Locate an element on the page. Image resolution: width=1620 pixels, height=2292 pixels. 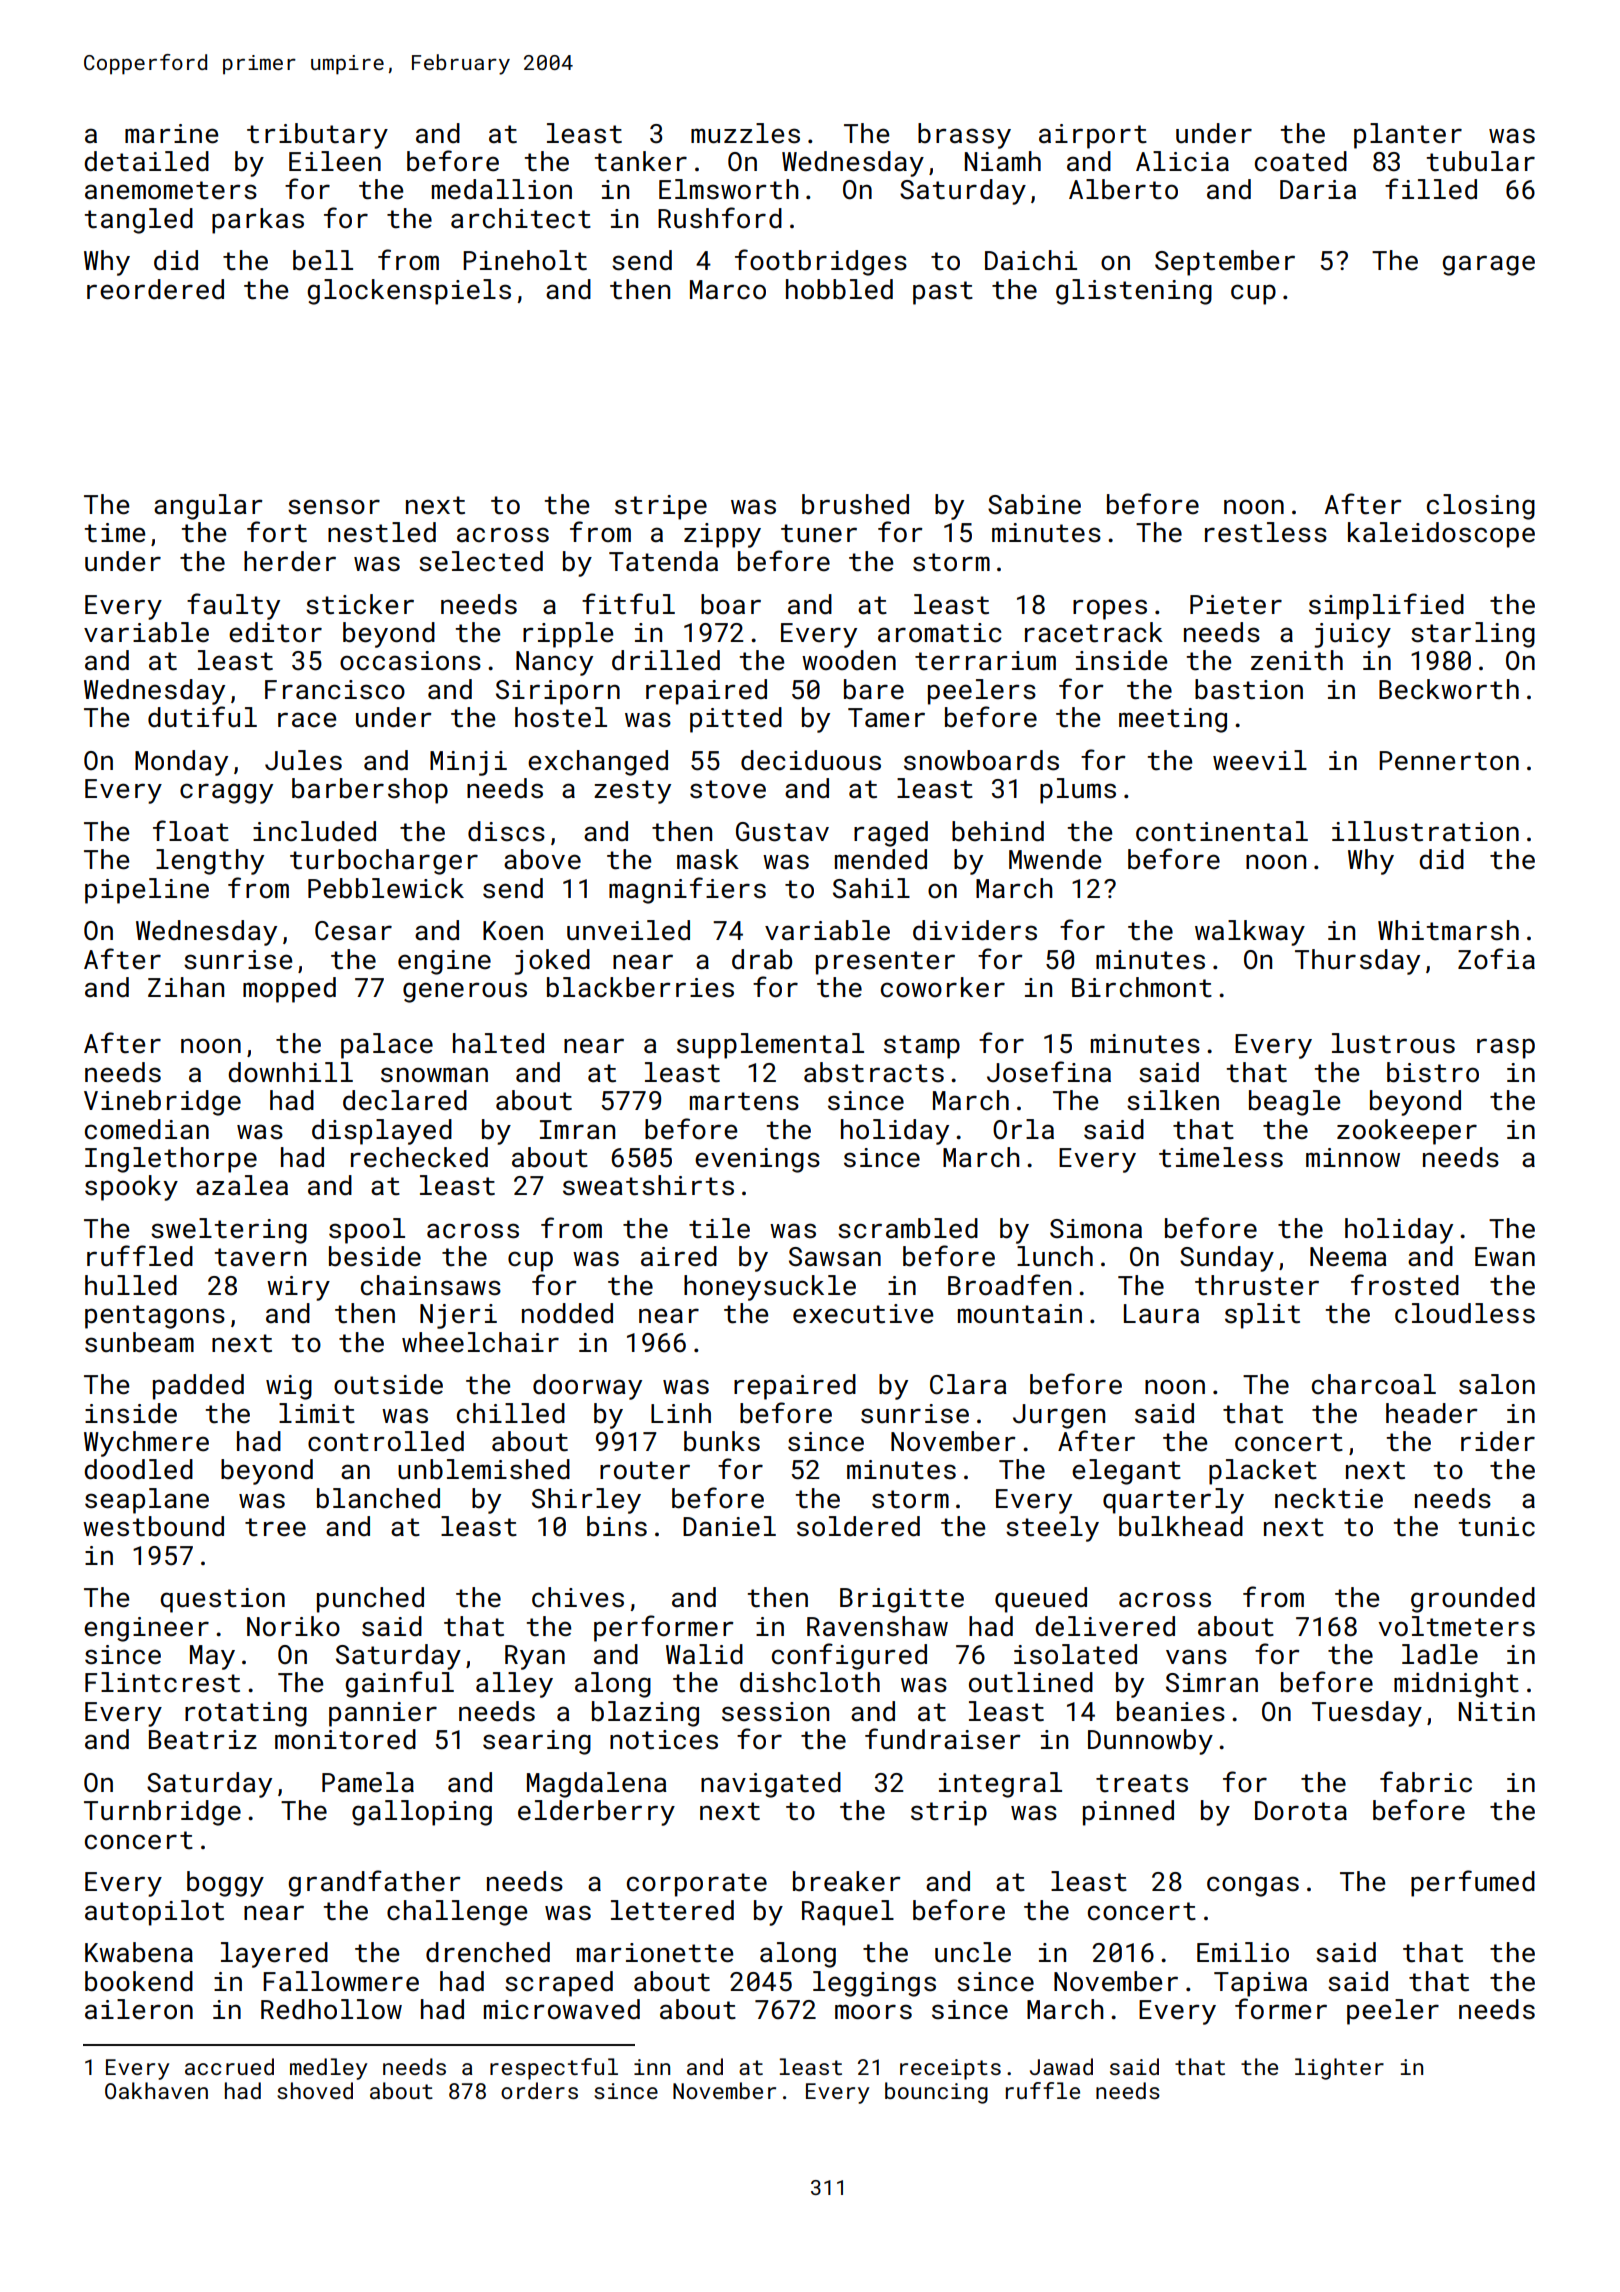
abstracts is located at coordinates (874, 1072).
